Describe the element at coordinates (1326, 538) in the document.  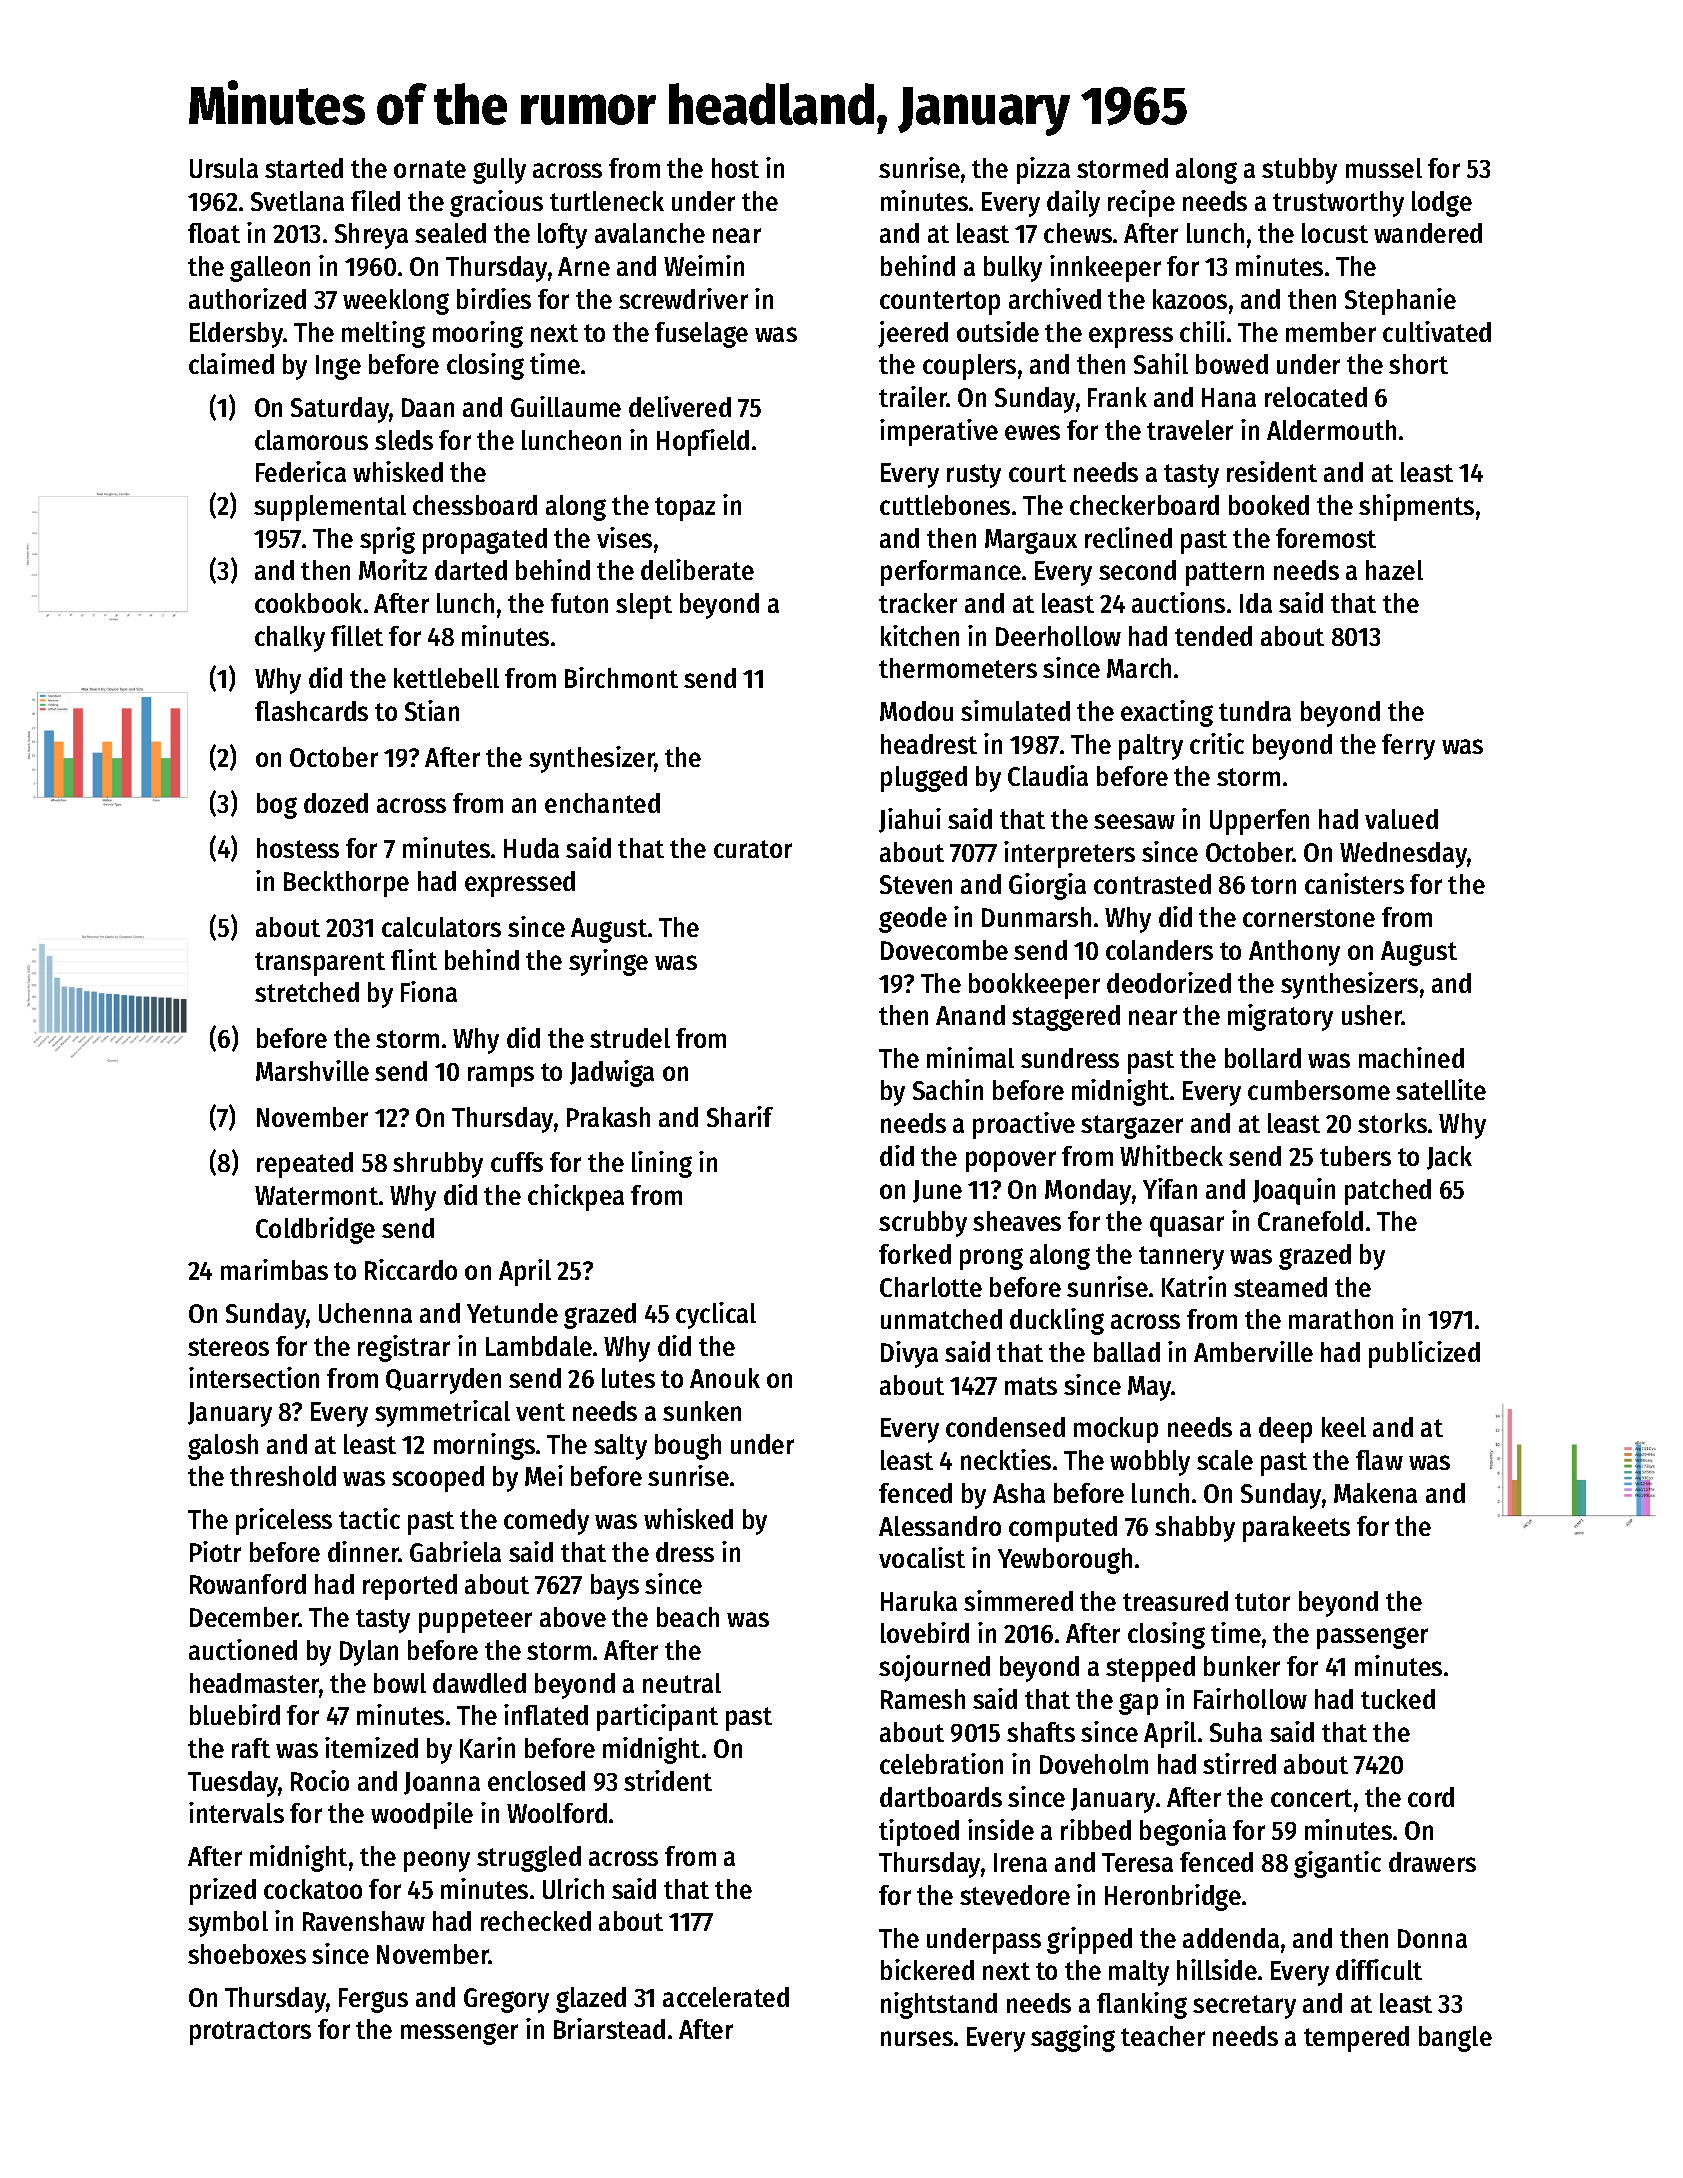
I see `foremost` at that location.
